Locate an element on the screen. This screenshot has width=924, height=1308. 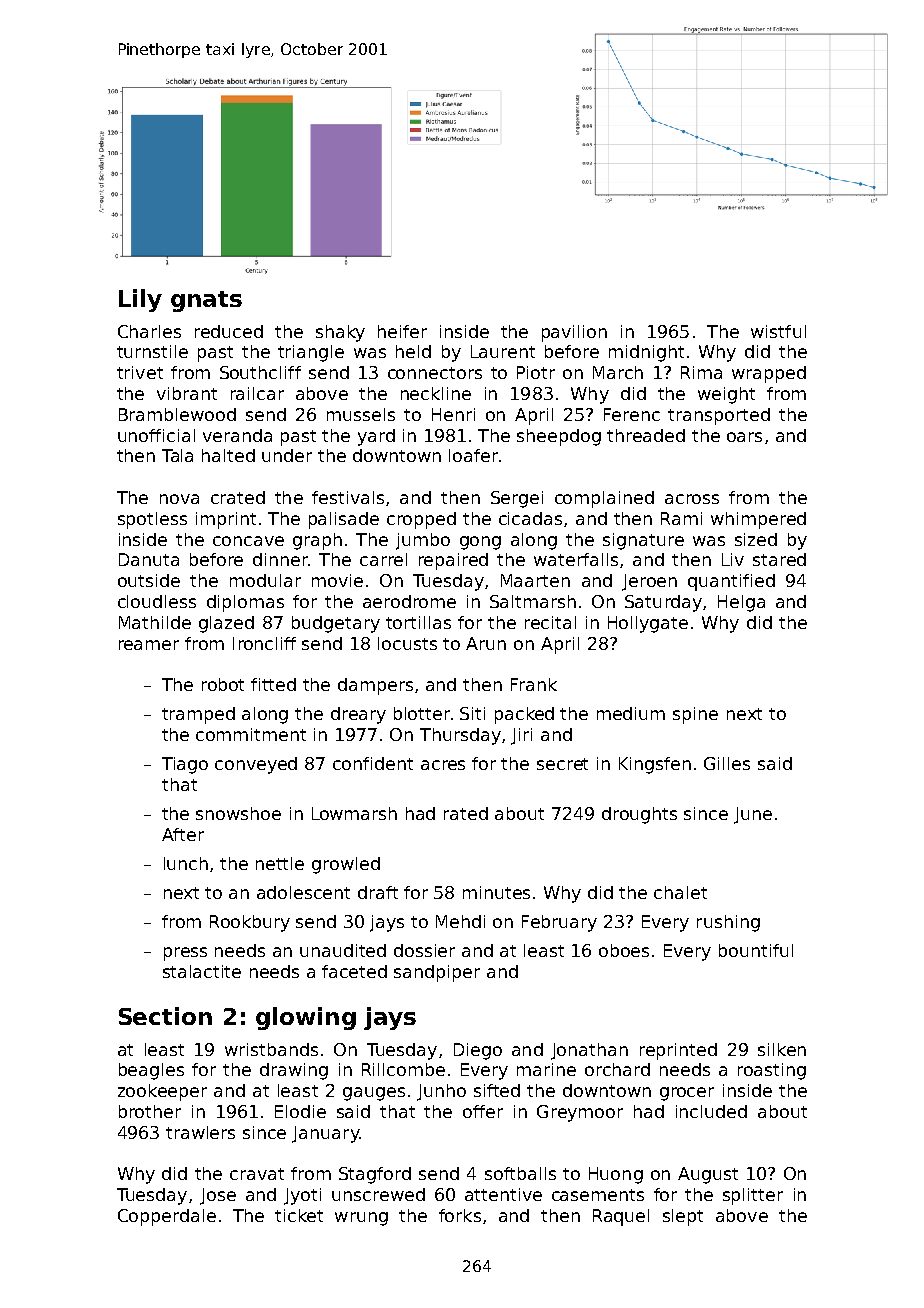
Sergei is located at coordinates (517, 499).
